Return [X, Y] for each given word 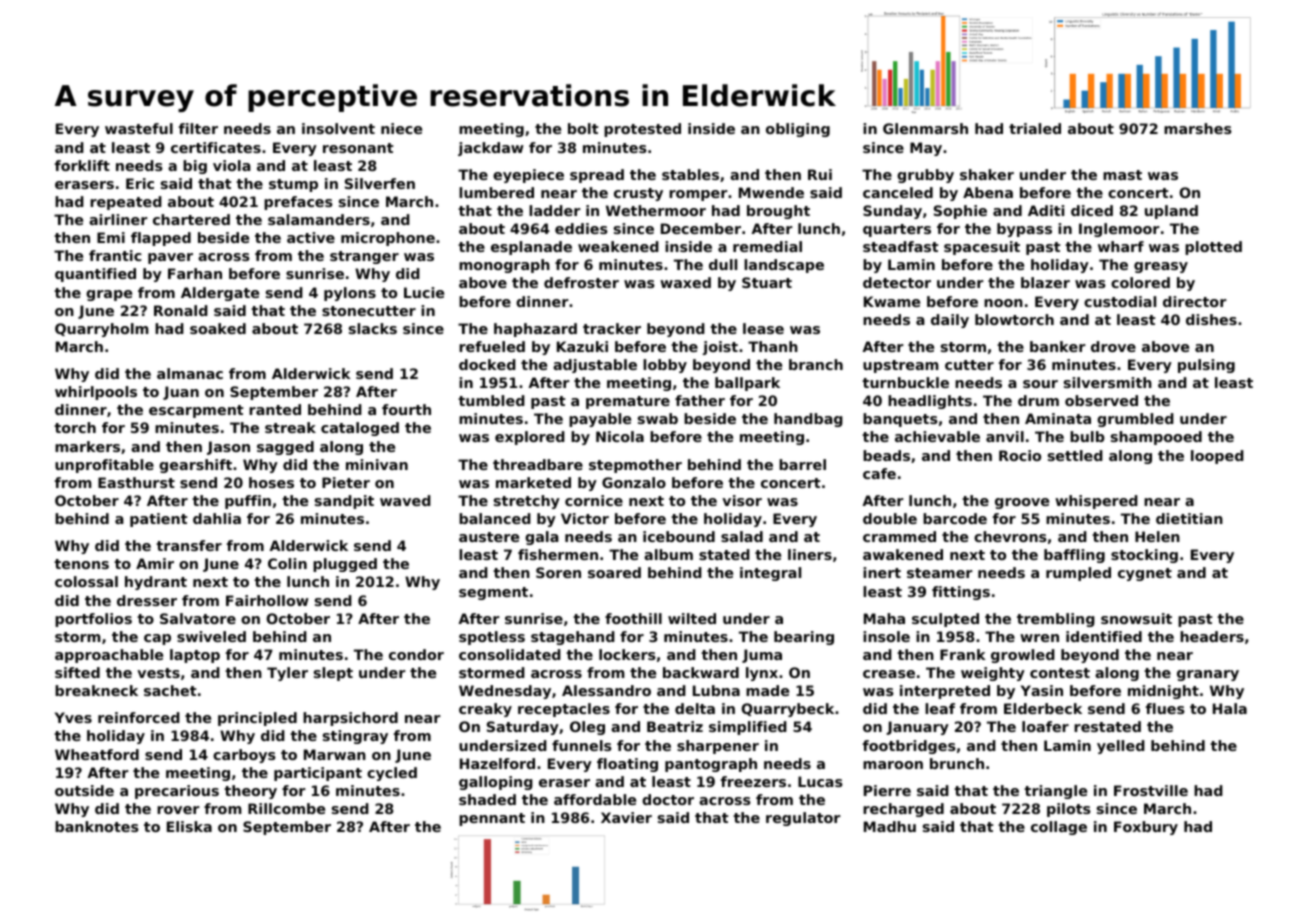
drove [1113, 346]
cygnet [1145, 574]
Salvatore [198, 618]
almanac [190, 373]
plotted [1213, 248]
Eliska [189, 826]
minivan [377, 464]
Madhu [890, 826]
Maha [884, 618]
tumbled [491, 400]
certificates [216, 147]
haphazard [535, 330]
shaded [487, 799]
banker [1058, 346]
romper [698, 195]
